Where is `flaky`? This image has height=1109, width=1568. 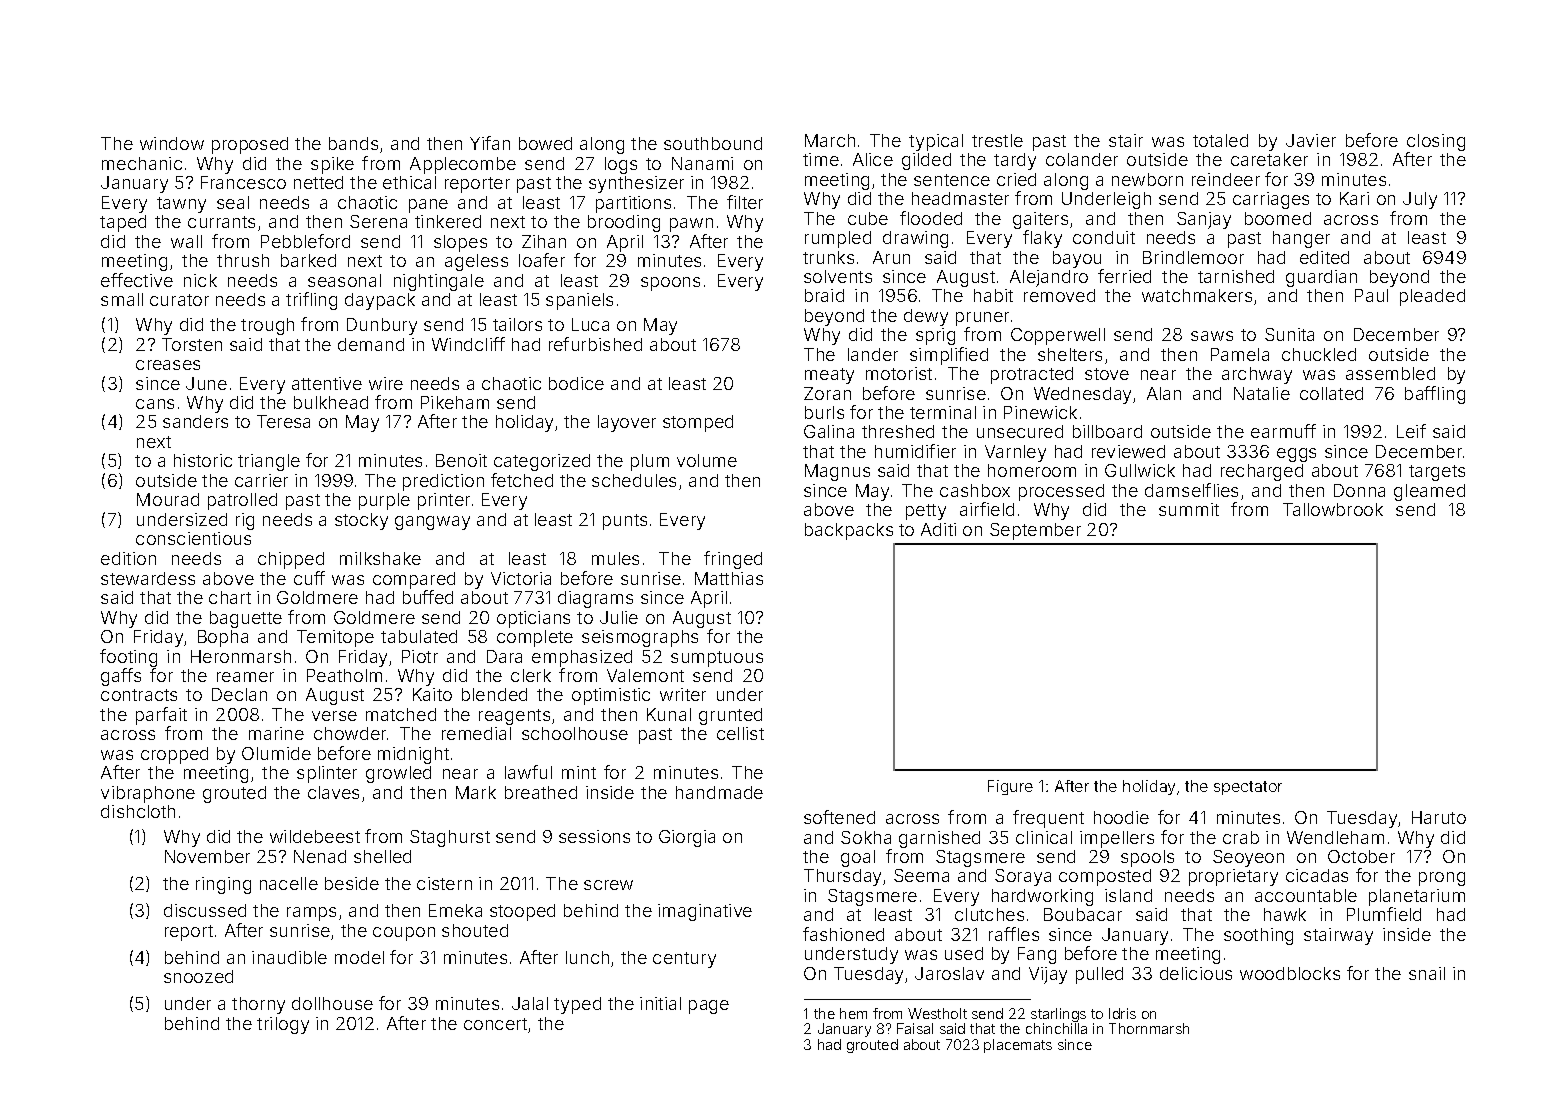
flaky is located at coordinates (1042, 239).
